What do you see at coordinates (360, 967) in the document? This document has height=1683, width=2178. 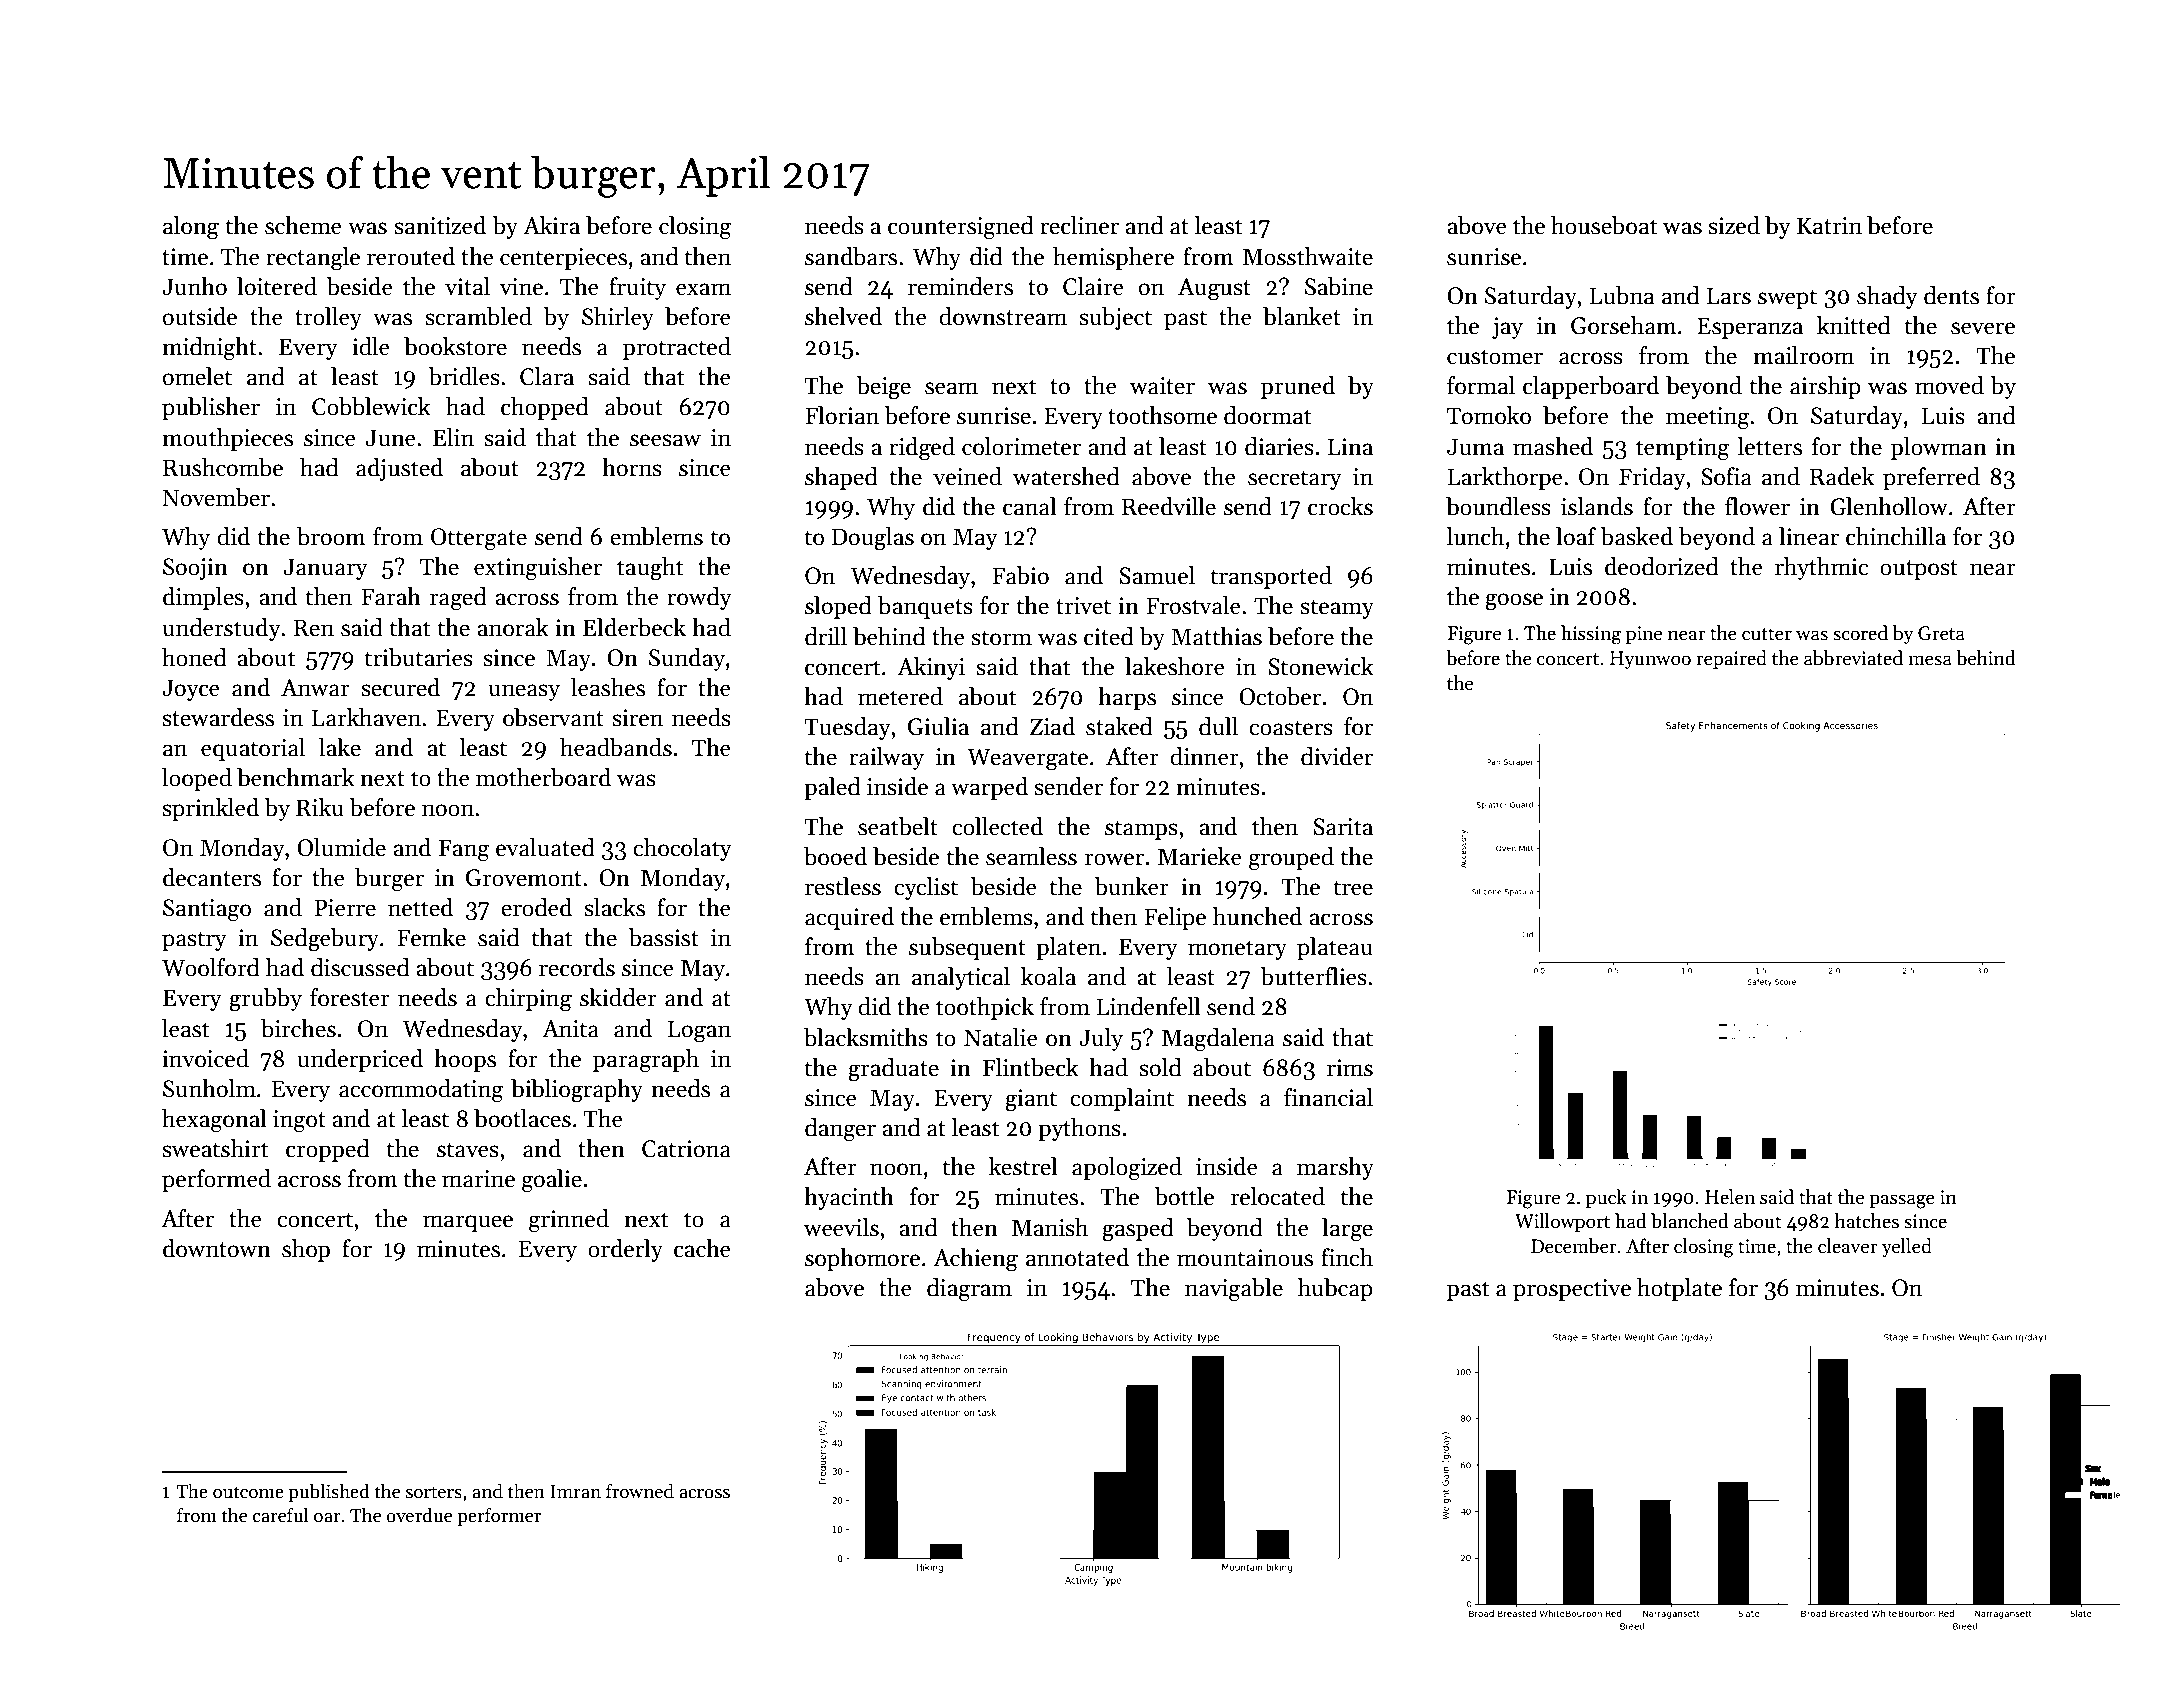 I see `discussed` at bounding box center [360, 967].
